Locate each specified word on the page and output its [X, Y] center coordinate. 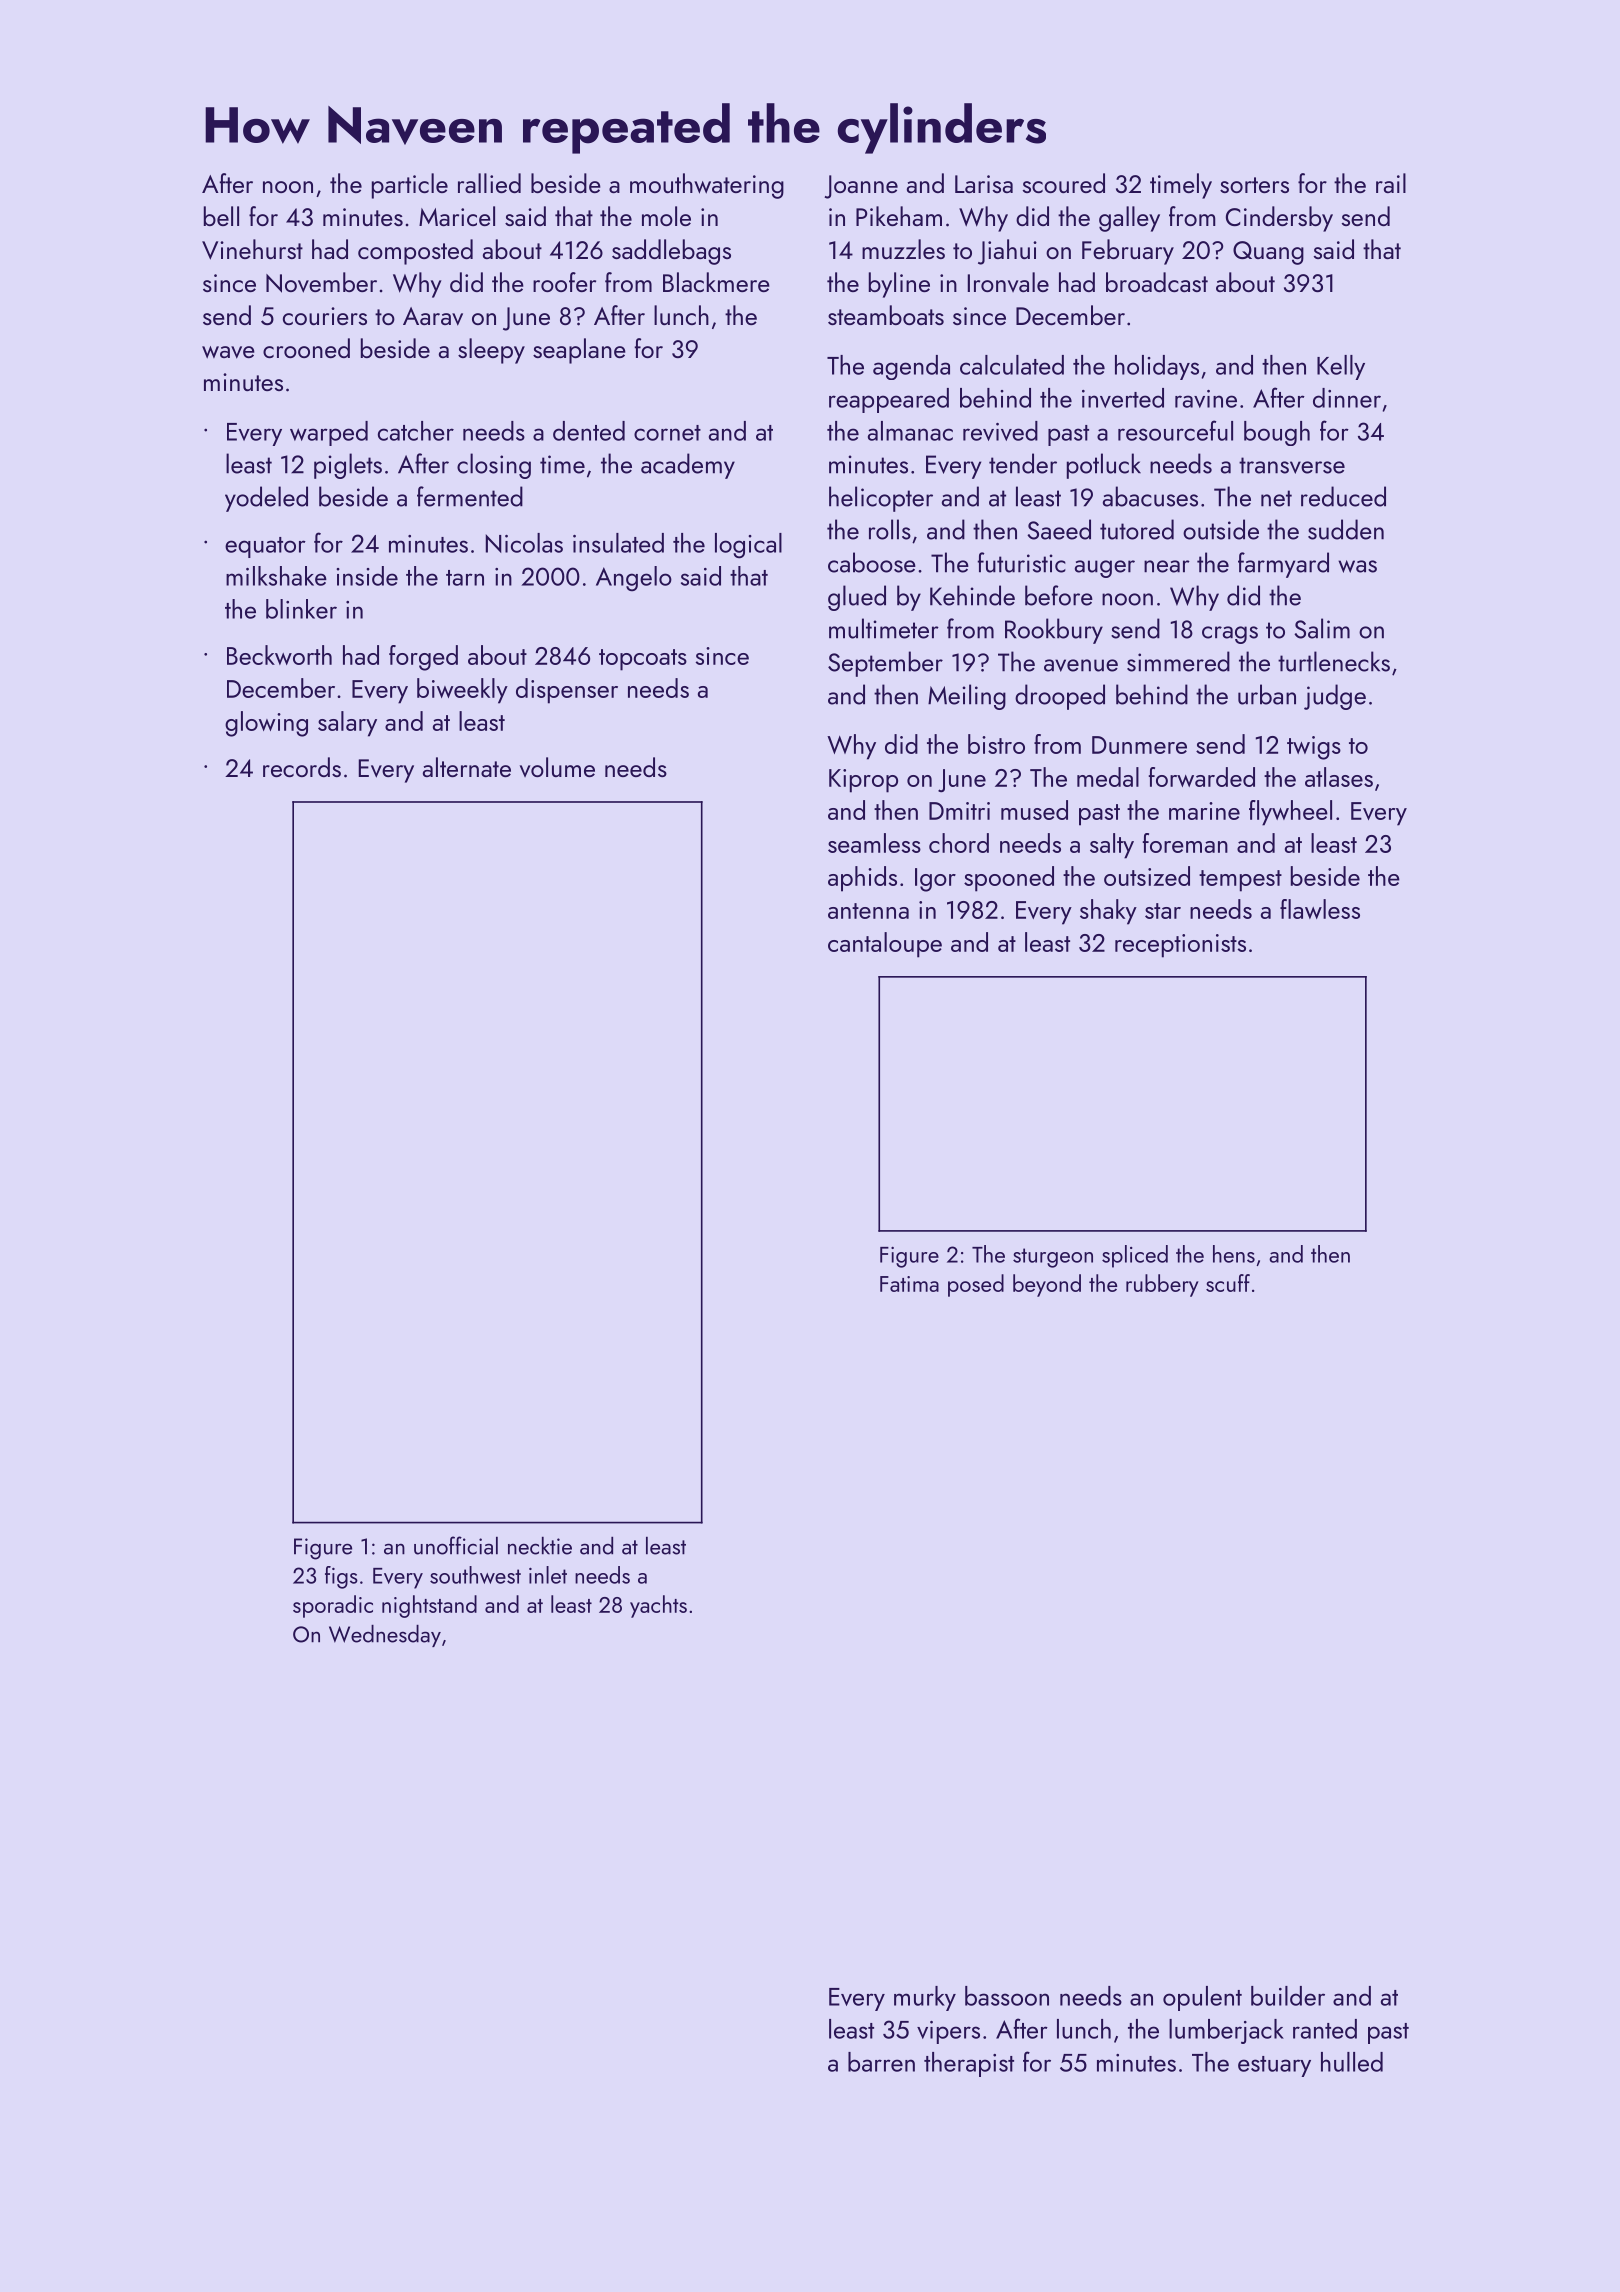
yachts [658, 1606]
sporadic [333, 1606]
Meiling [967, 697]
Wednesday [385, 1636]
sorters [1254, 185]
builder [1288, 1996]
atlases [1339, 777]
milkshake [276, 576]
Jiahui [1007, 252]
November [321, 282]
